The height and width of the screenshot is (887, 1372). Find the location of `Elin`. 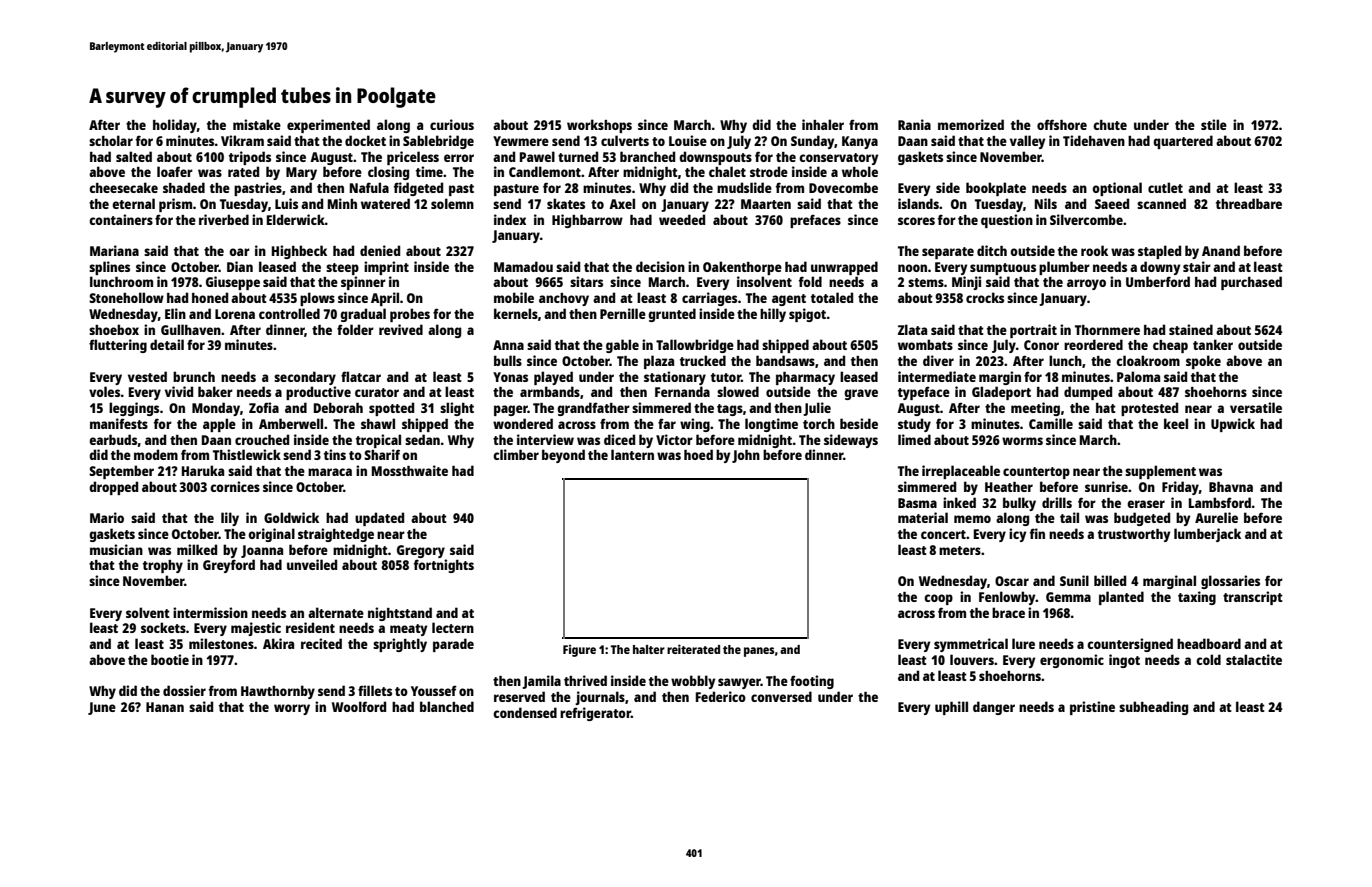

Elin is located at coordinates (175, 313).
